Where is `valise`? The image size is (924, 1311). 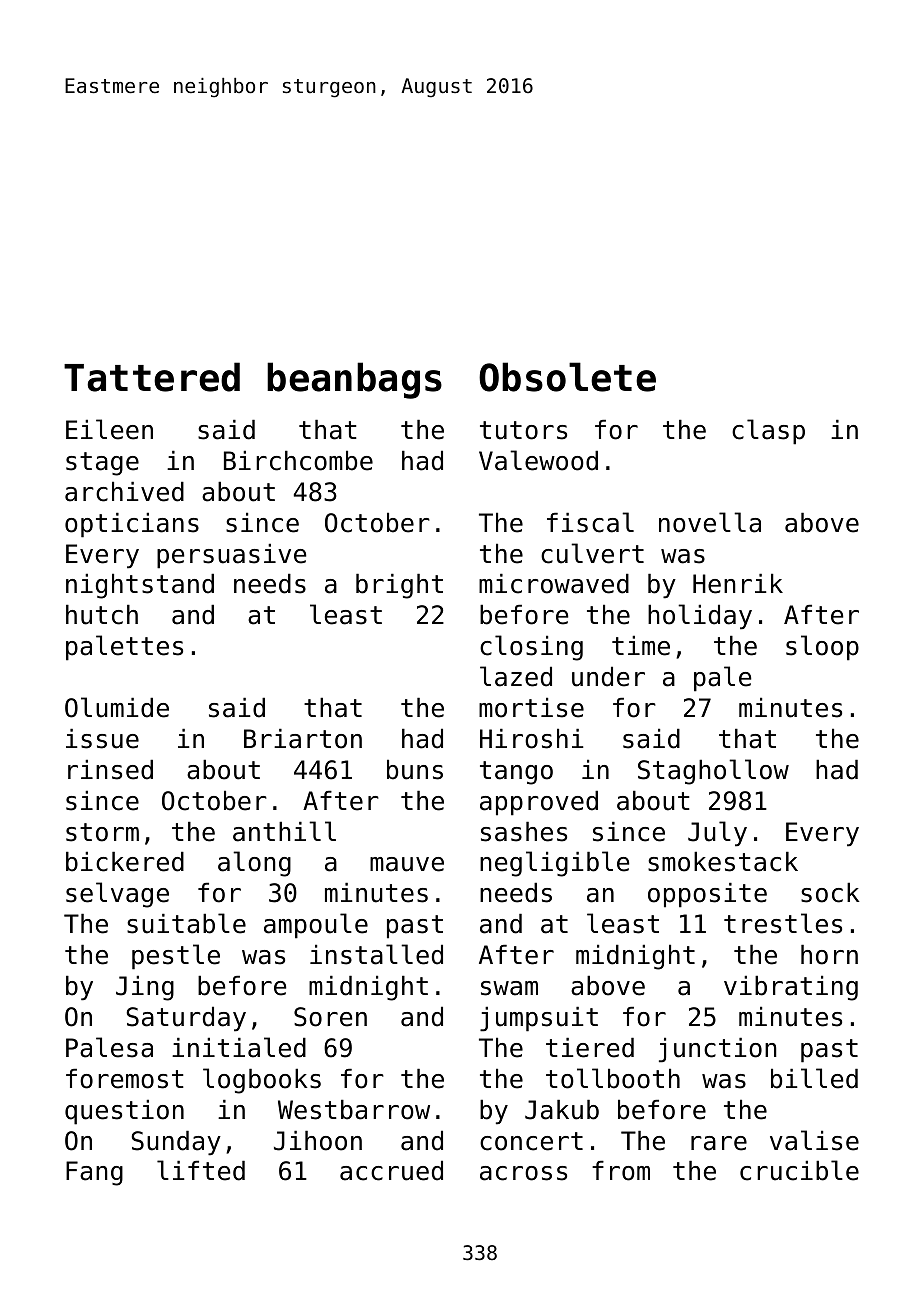
valise is located at coordinates (814, 1140).
